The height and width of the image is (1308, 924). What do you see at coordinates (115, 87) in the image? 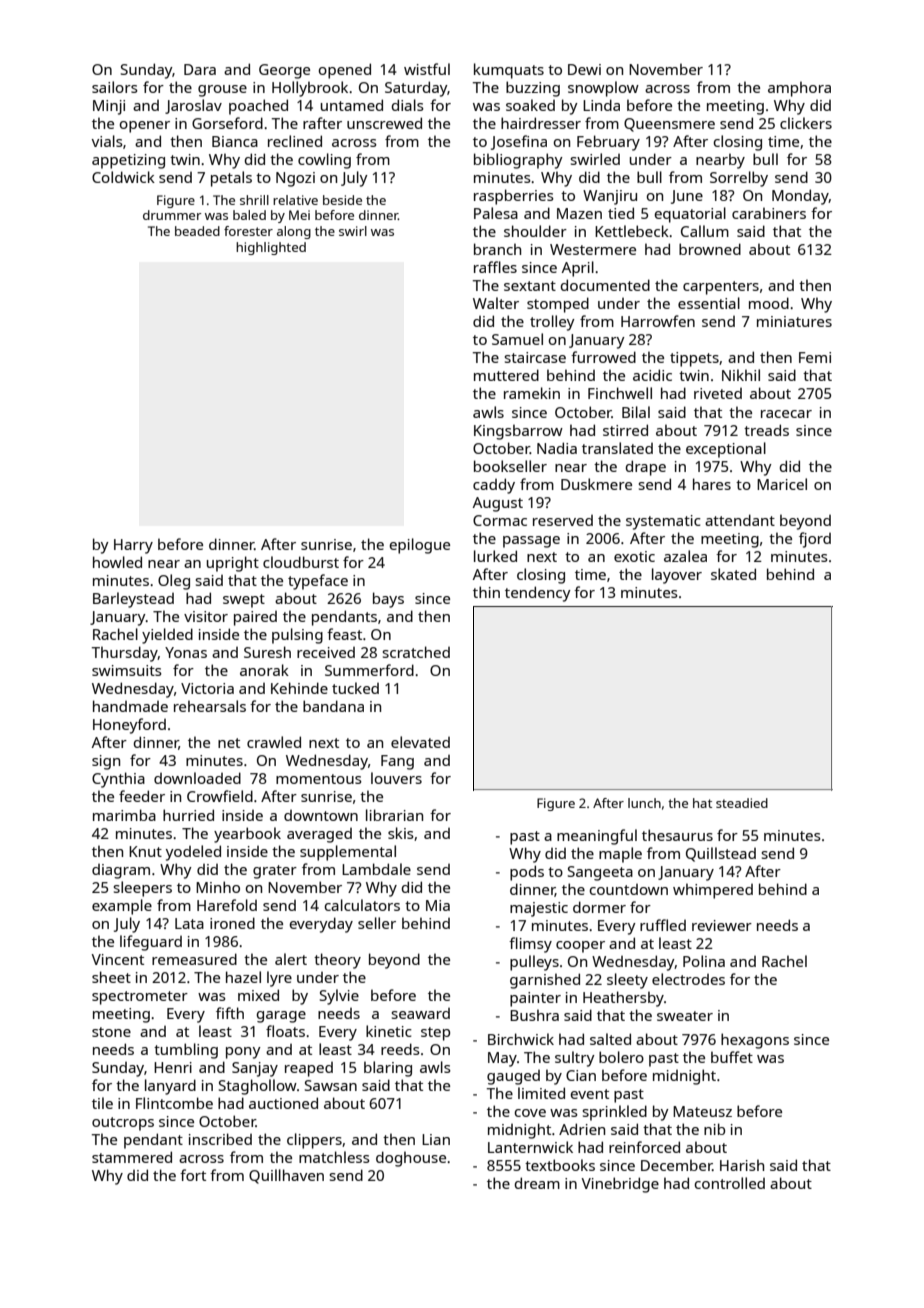
I see `sailors` at bounding box center [115, 87].
